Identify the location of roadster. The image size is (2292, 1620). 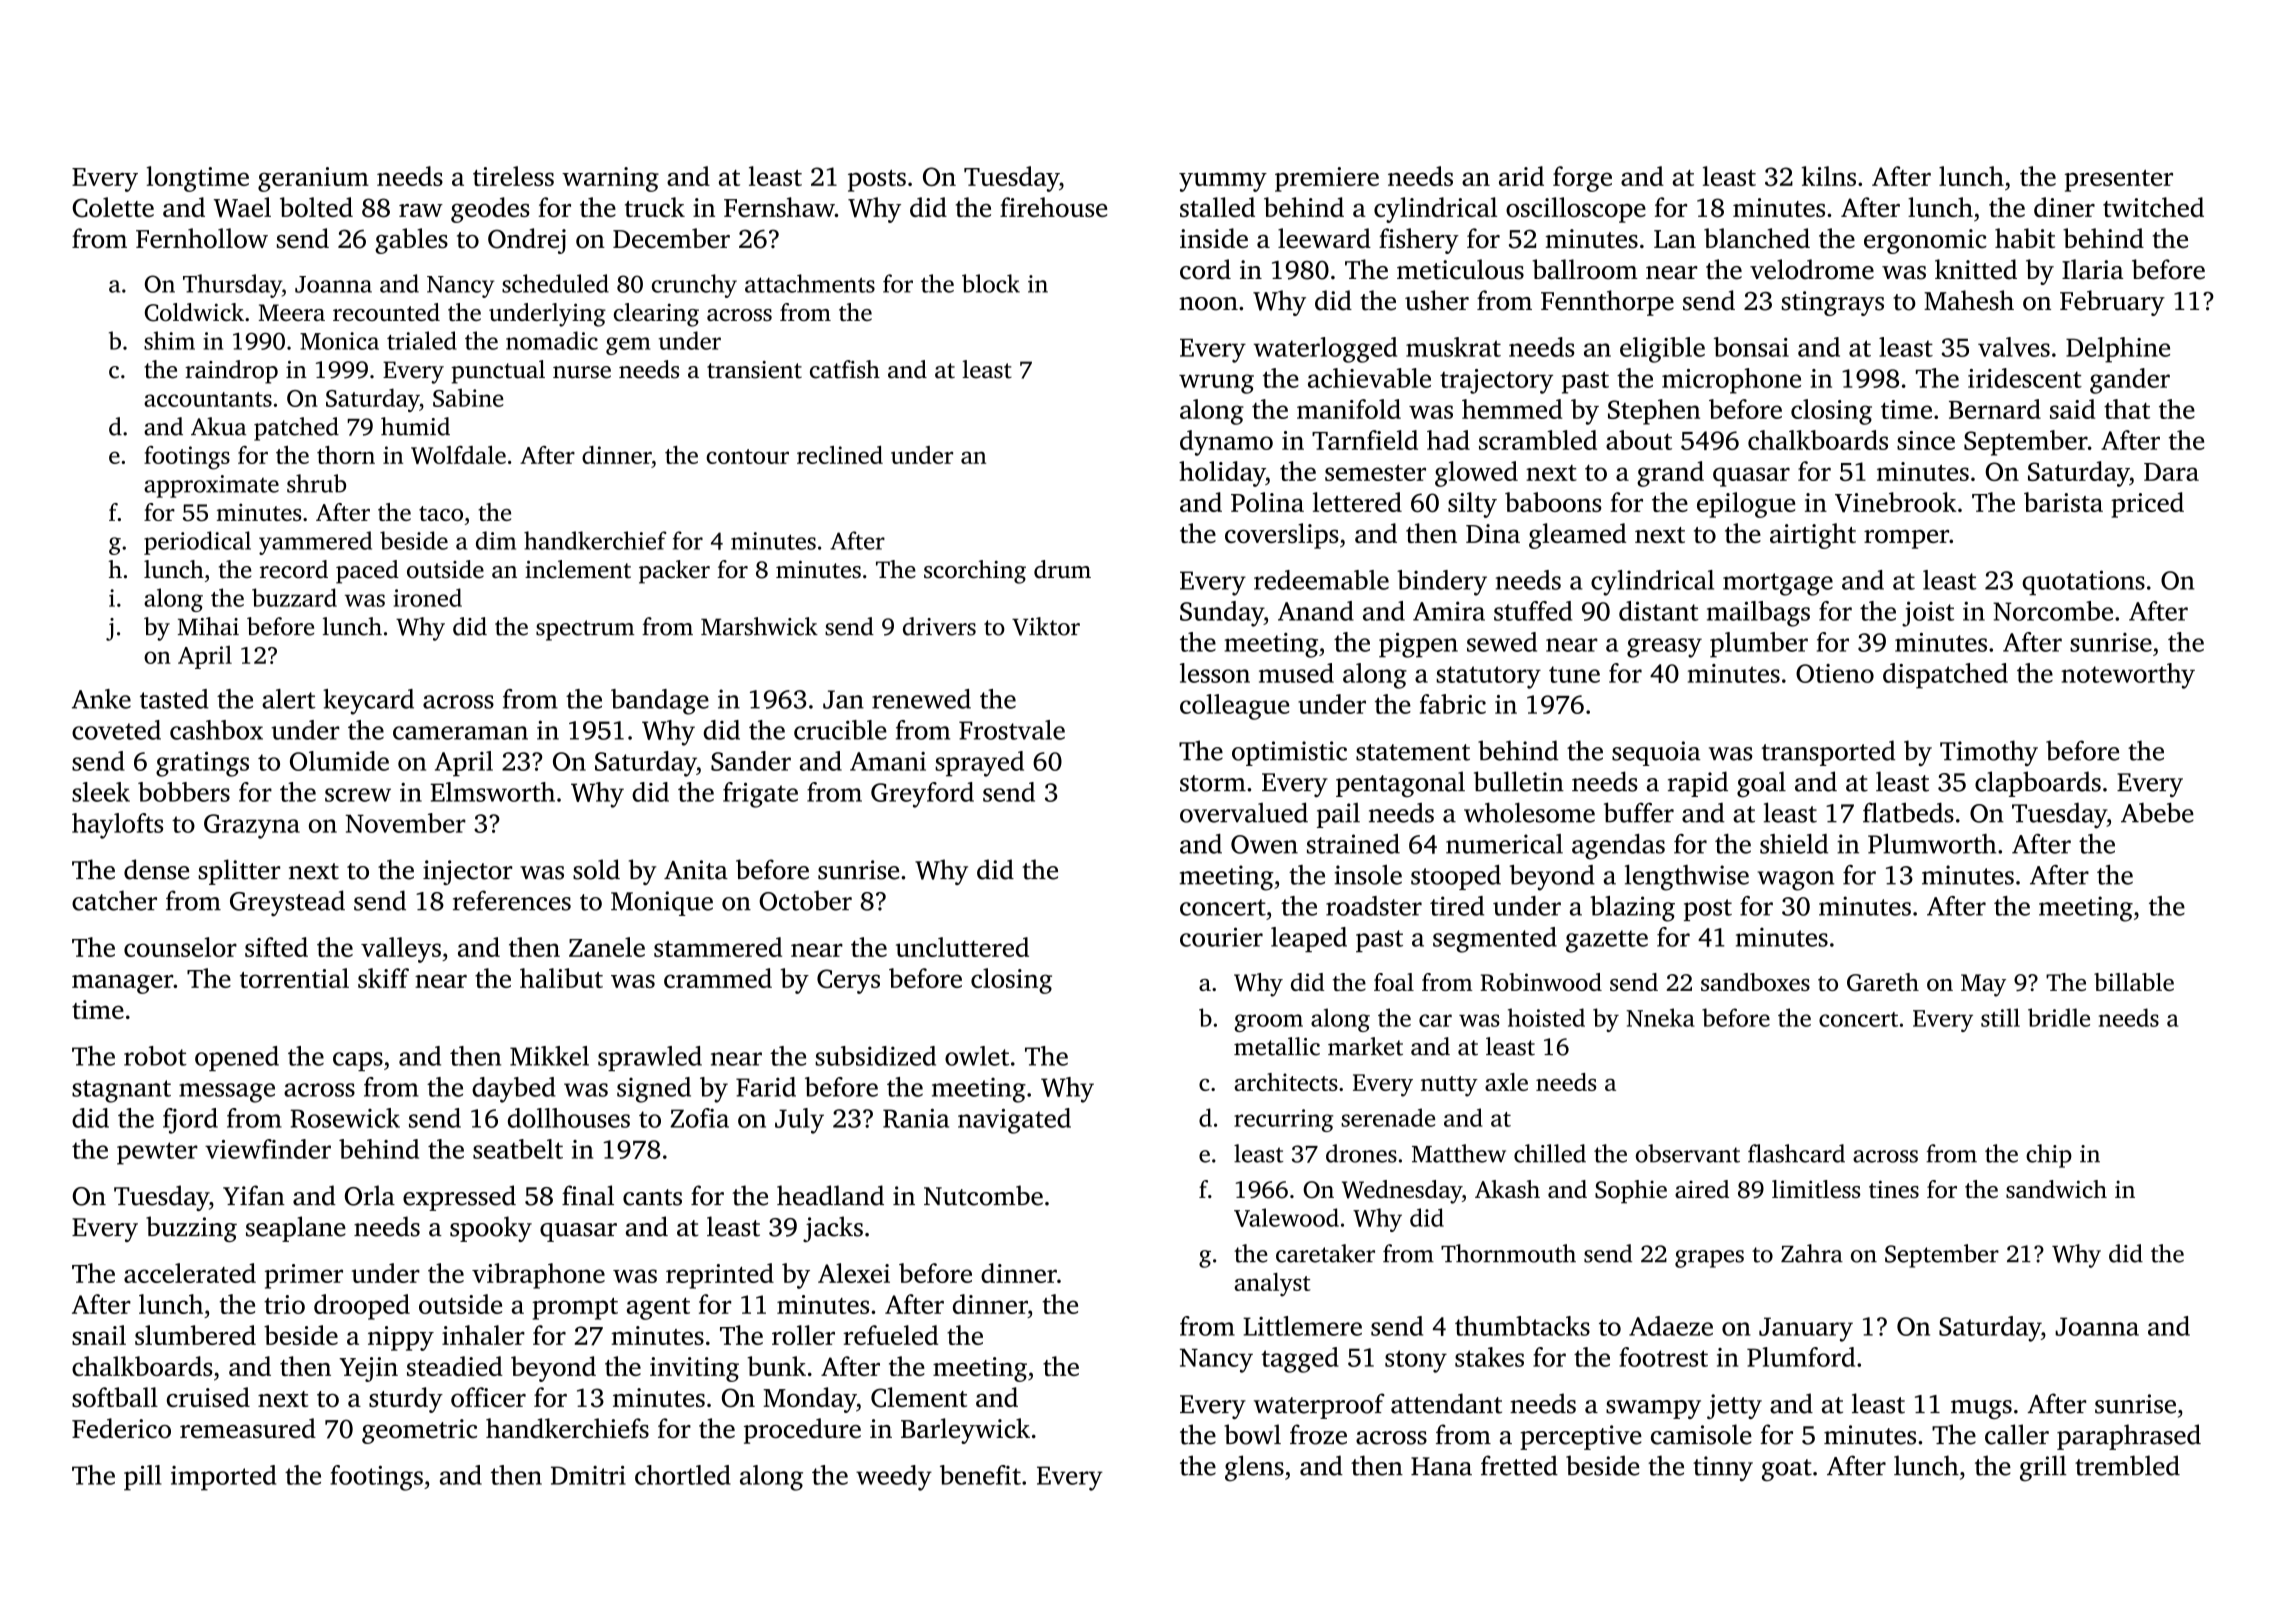
(1374, 906).
